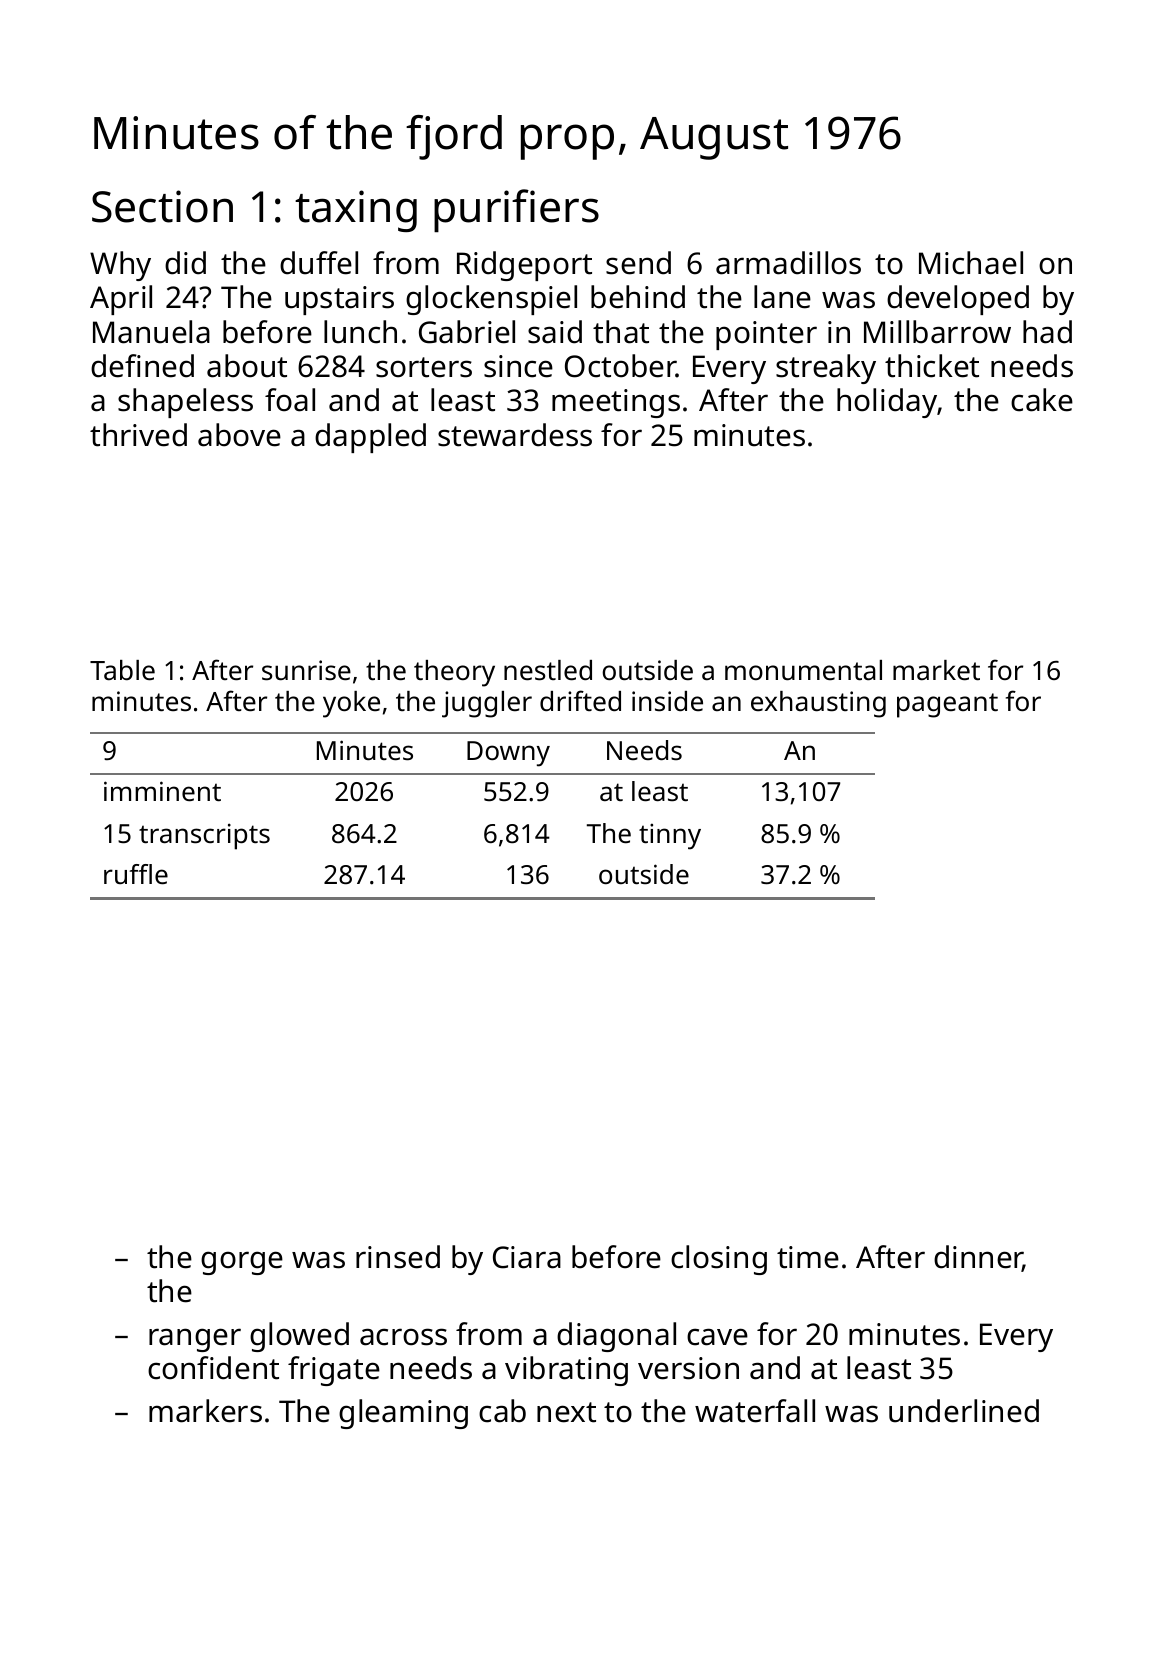  I want to click on ruffle, so click(136, 874).
